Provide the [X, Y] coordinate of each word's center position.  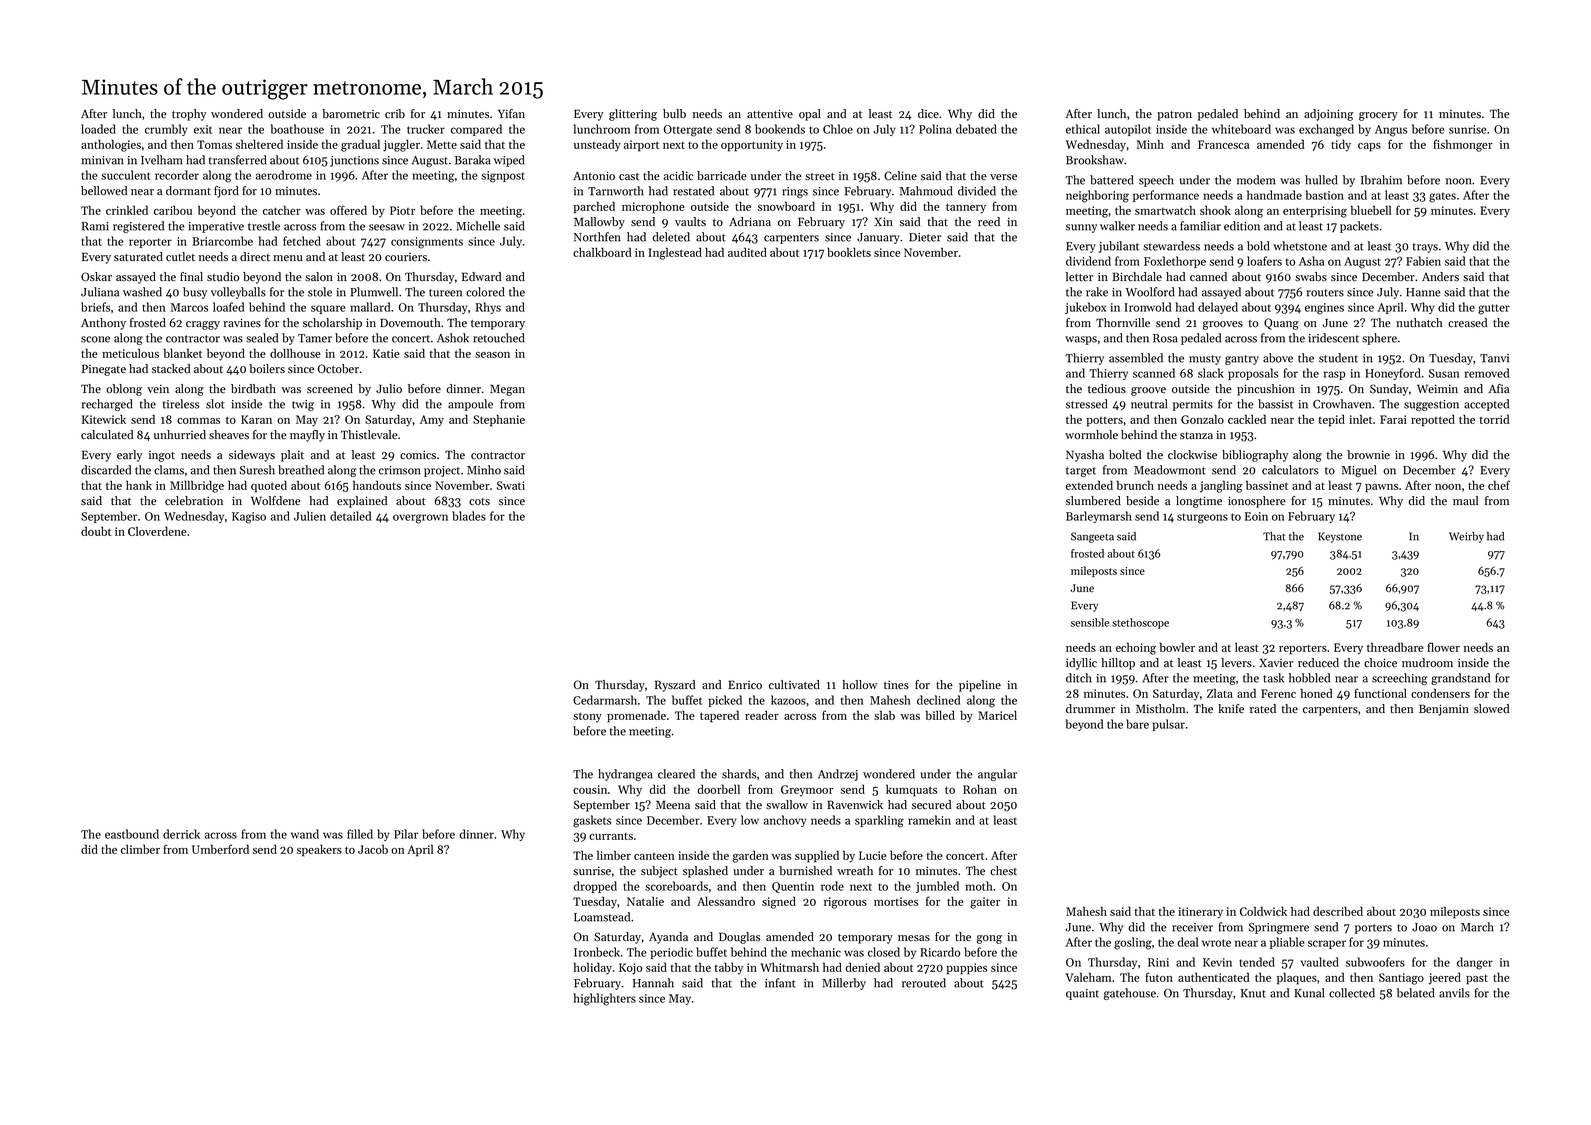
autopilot [1128, 130]
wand [305, 834]
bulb [674, 114]
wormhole [1091, 435]
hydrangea [625, 775]
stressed [1087, 404]
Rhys [488, 308]
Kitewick [104, 419]
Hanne [1423, 292]
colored [485, 292]
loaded [98, 129]
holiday [593, 968]
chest [1003, 871]
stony [587, 717]
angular [997, 775]
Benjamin [1444, 710]
